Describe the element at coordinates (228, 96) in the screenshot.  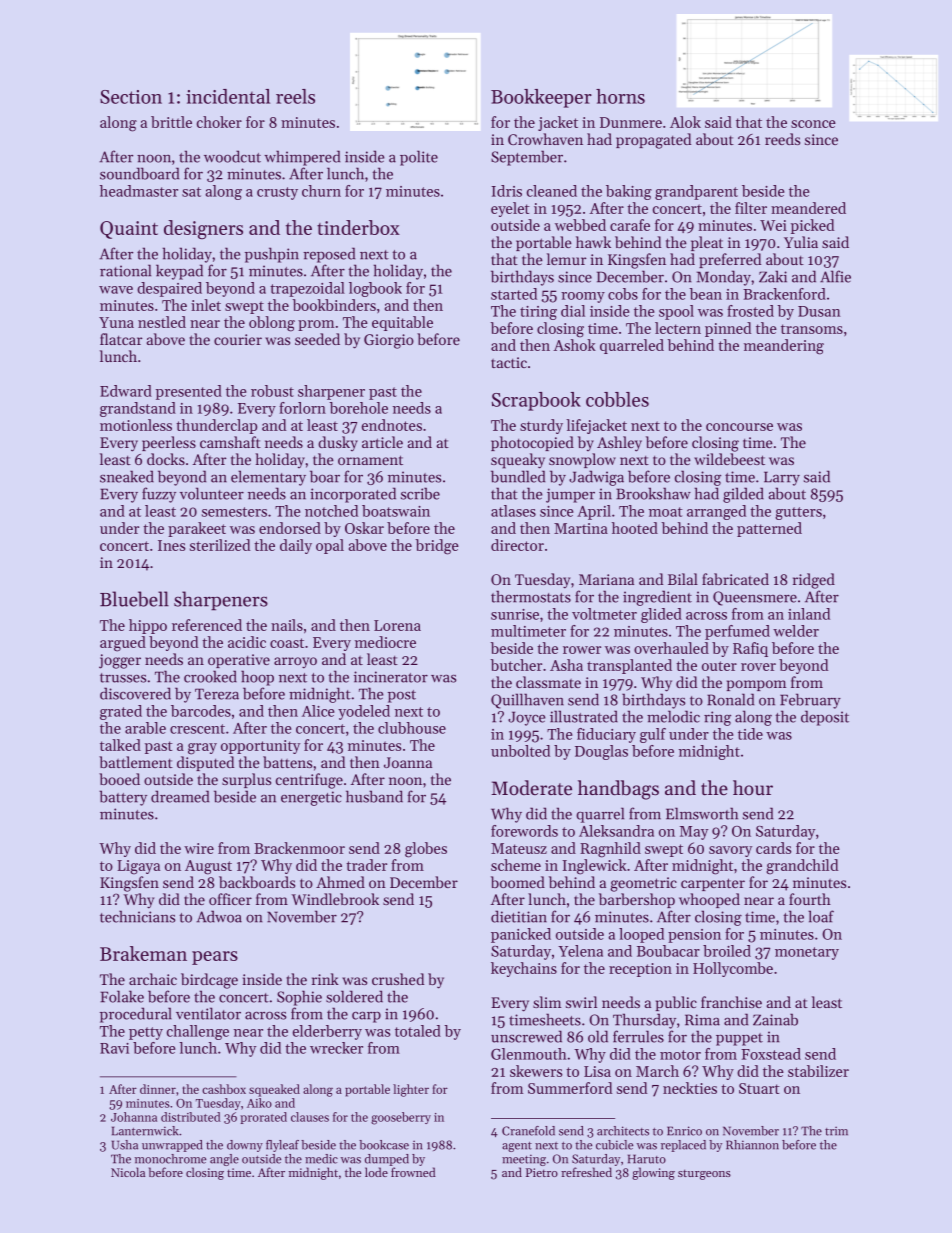
I see `incidental` at that location.
